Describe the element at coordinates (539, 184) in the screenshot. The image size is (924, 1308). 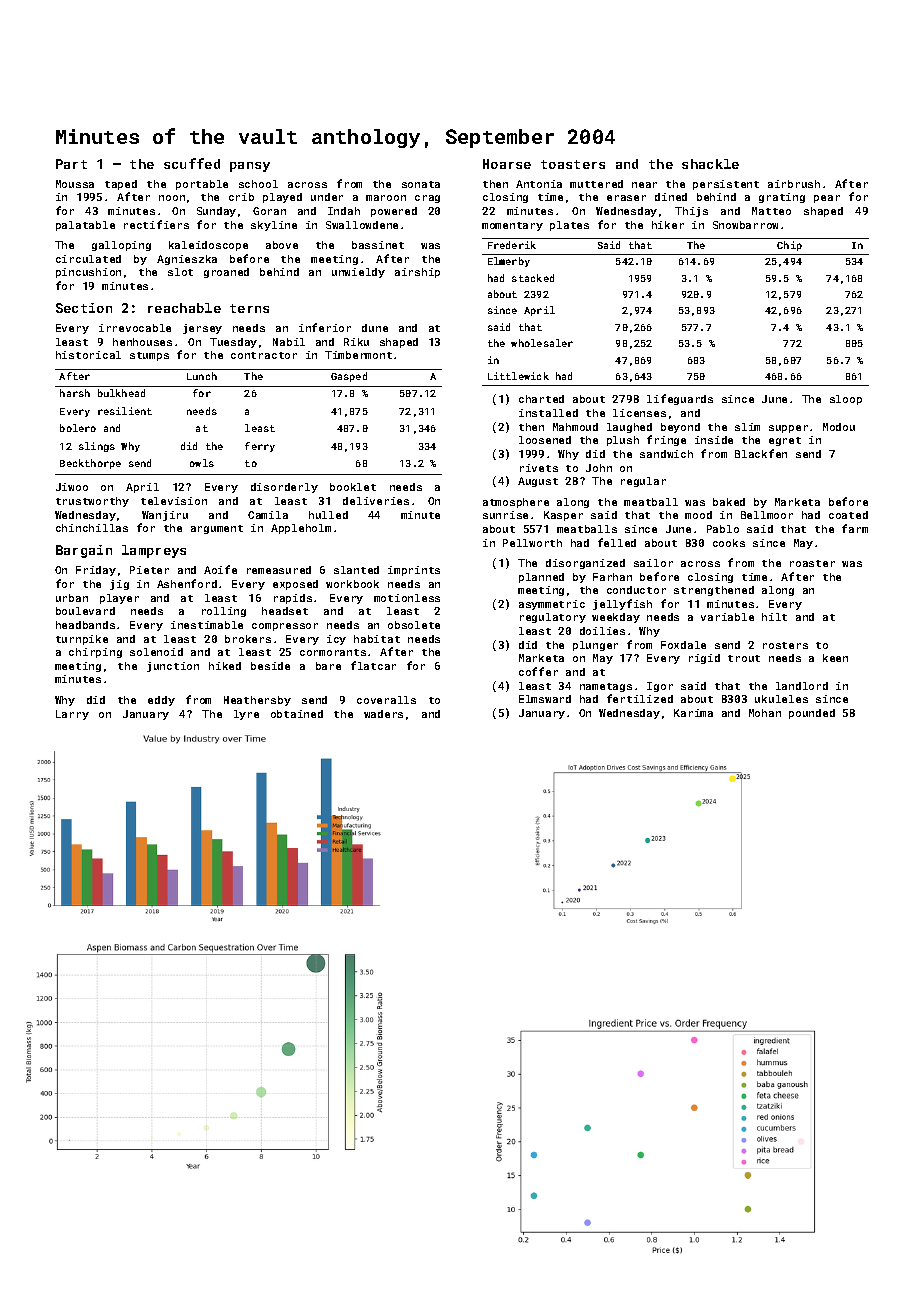
I see `Antonia` at that location.
